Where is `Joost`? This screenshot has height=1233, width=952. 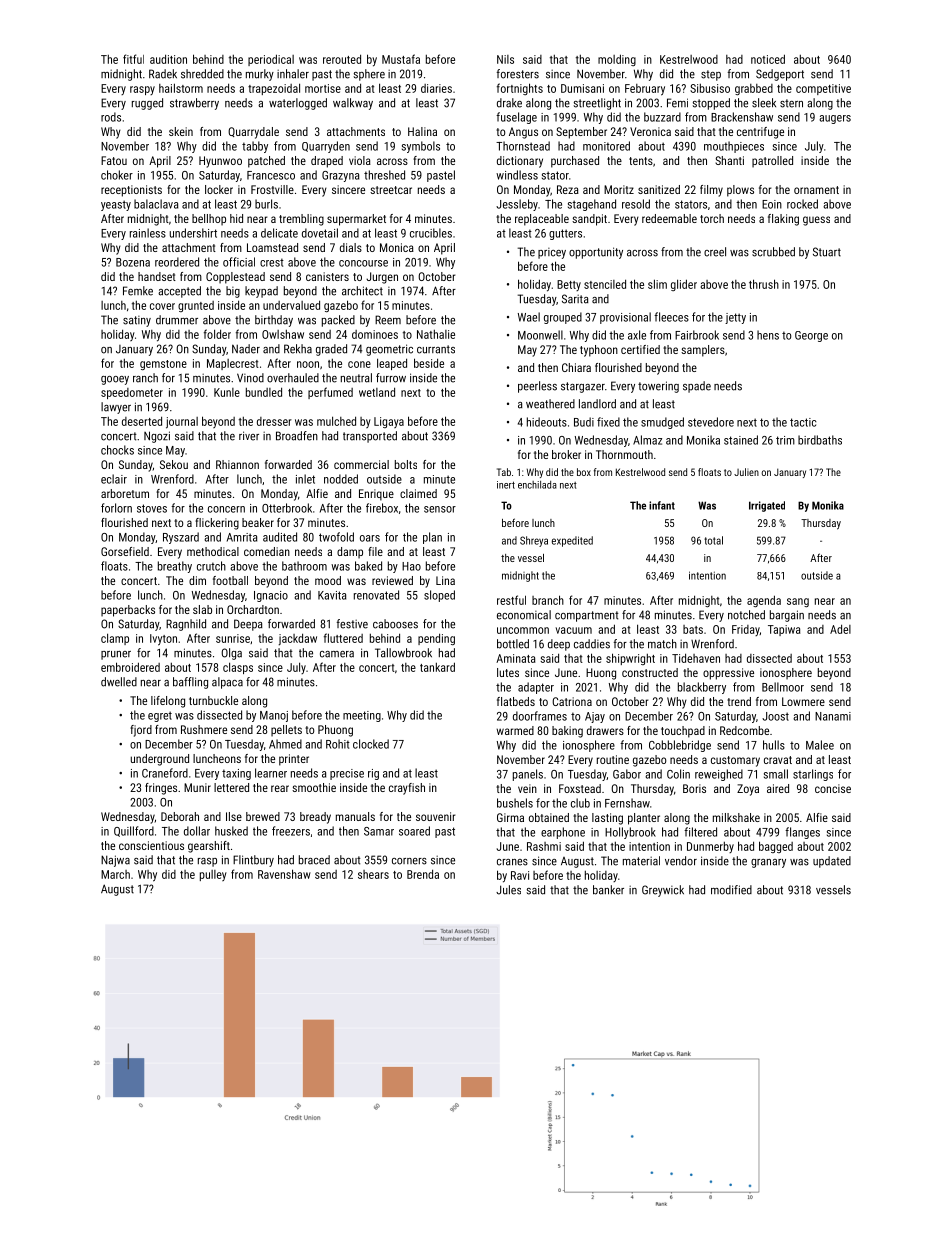
Joost is located at coordinates (775, 716).
